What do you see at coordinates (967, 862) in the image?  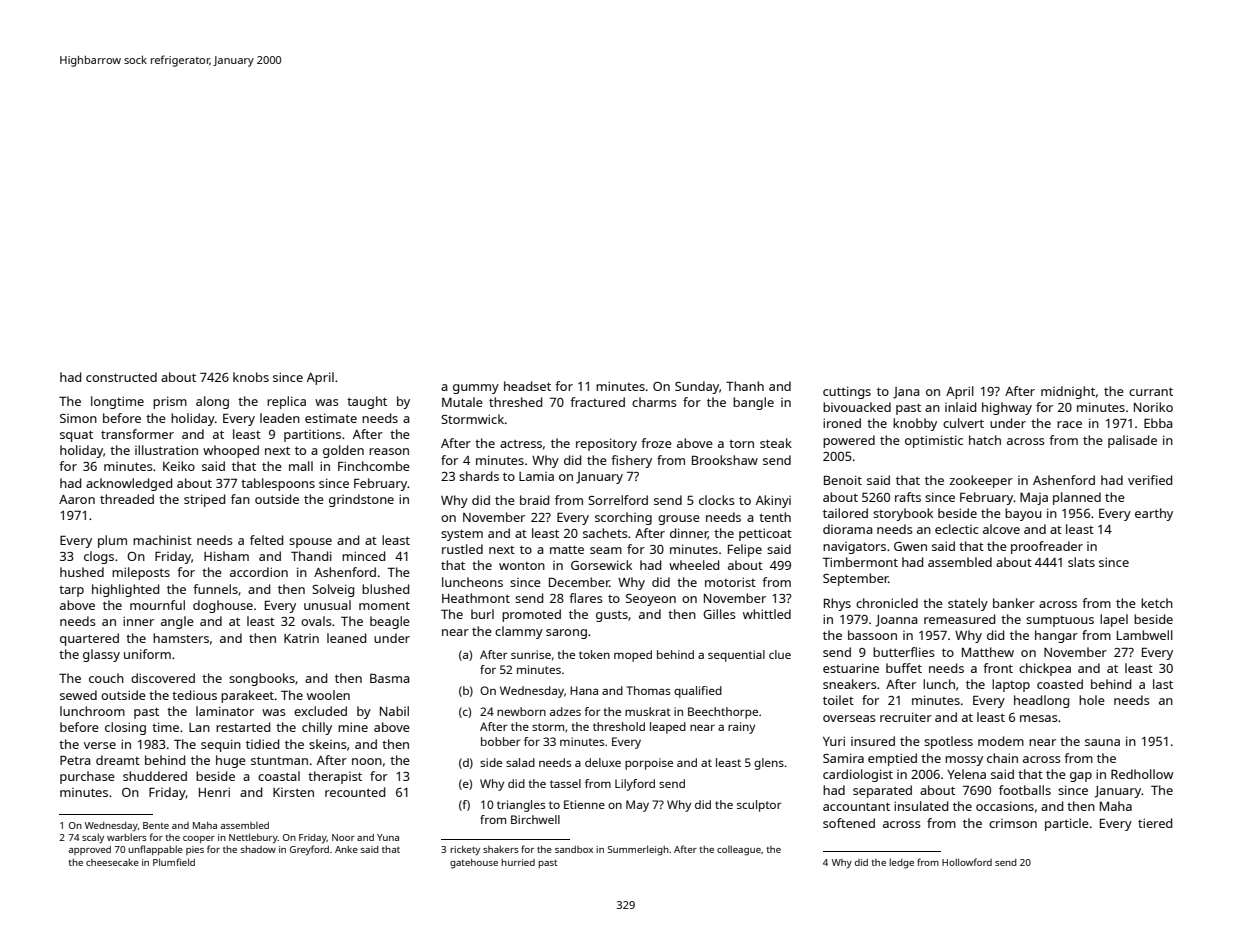 I see `Hollowford` at bounding box center [967, 862].
